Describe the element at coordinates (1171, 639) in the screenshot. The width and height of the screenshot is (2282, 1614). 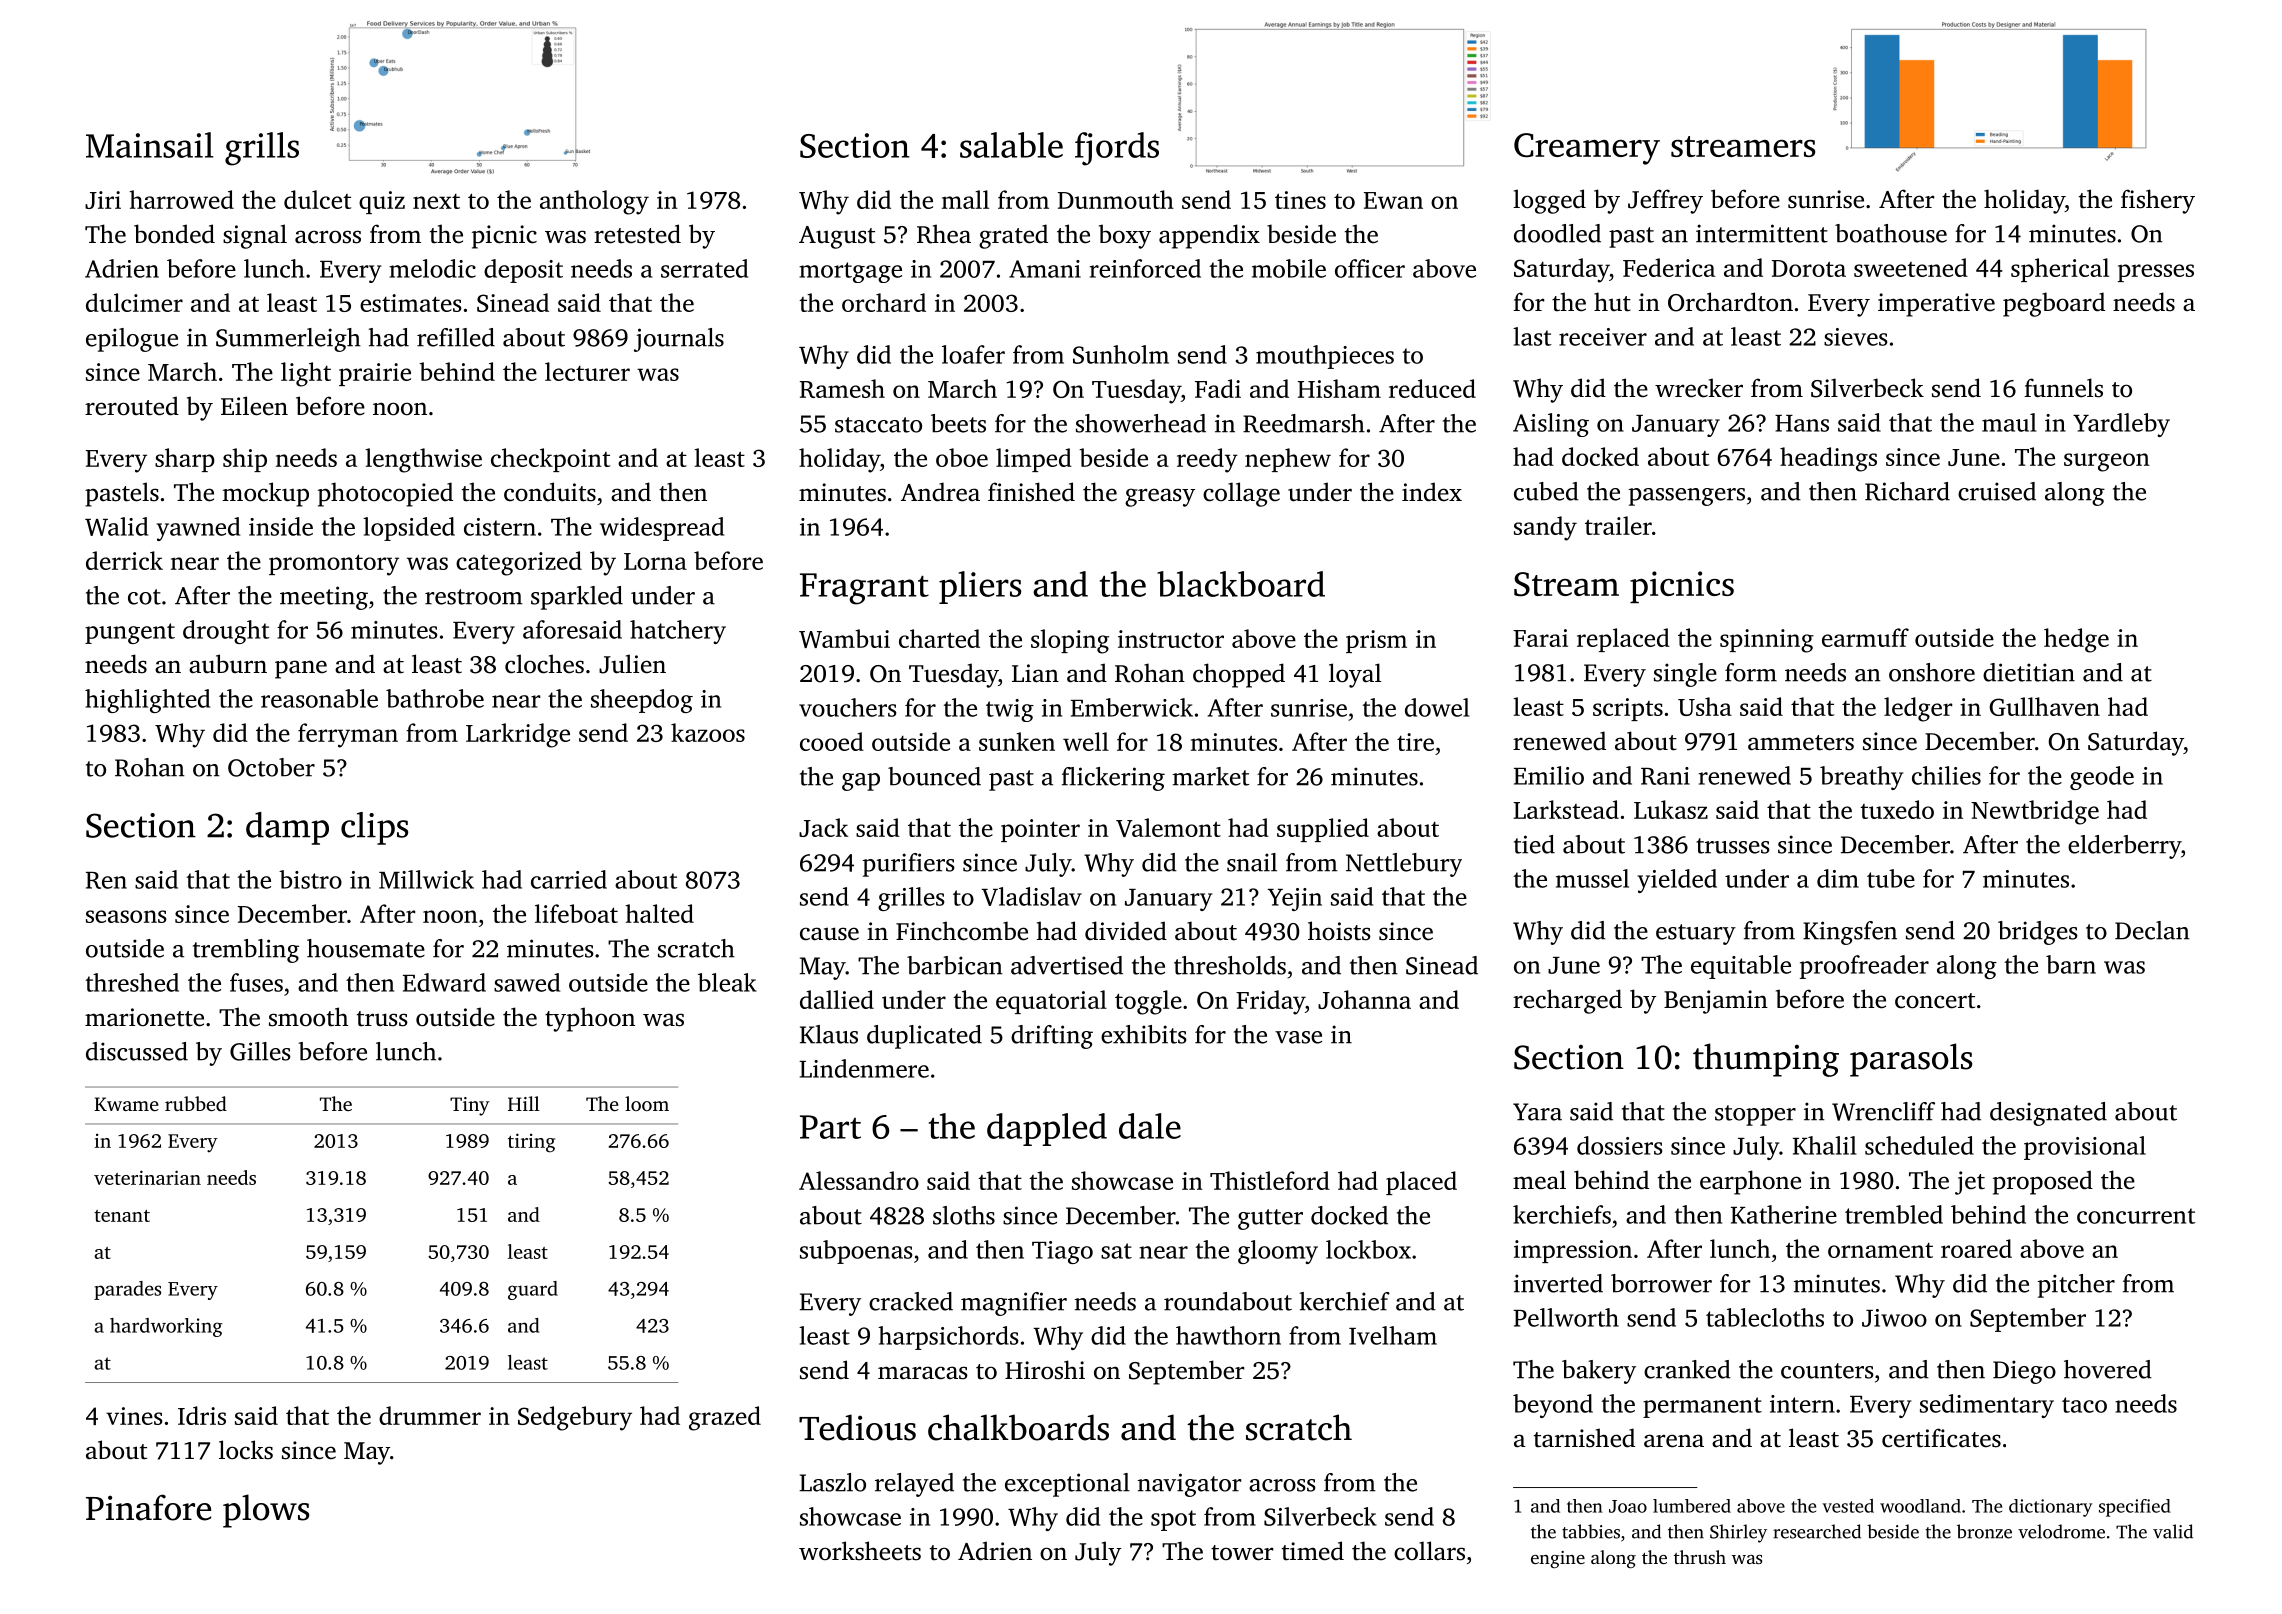
I see `instructor` at that location.
